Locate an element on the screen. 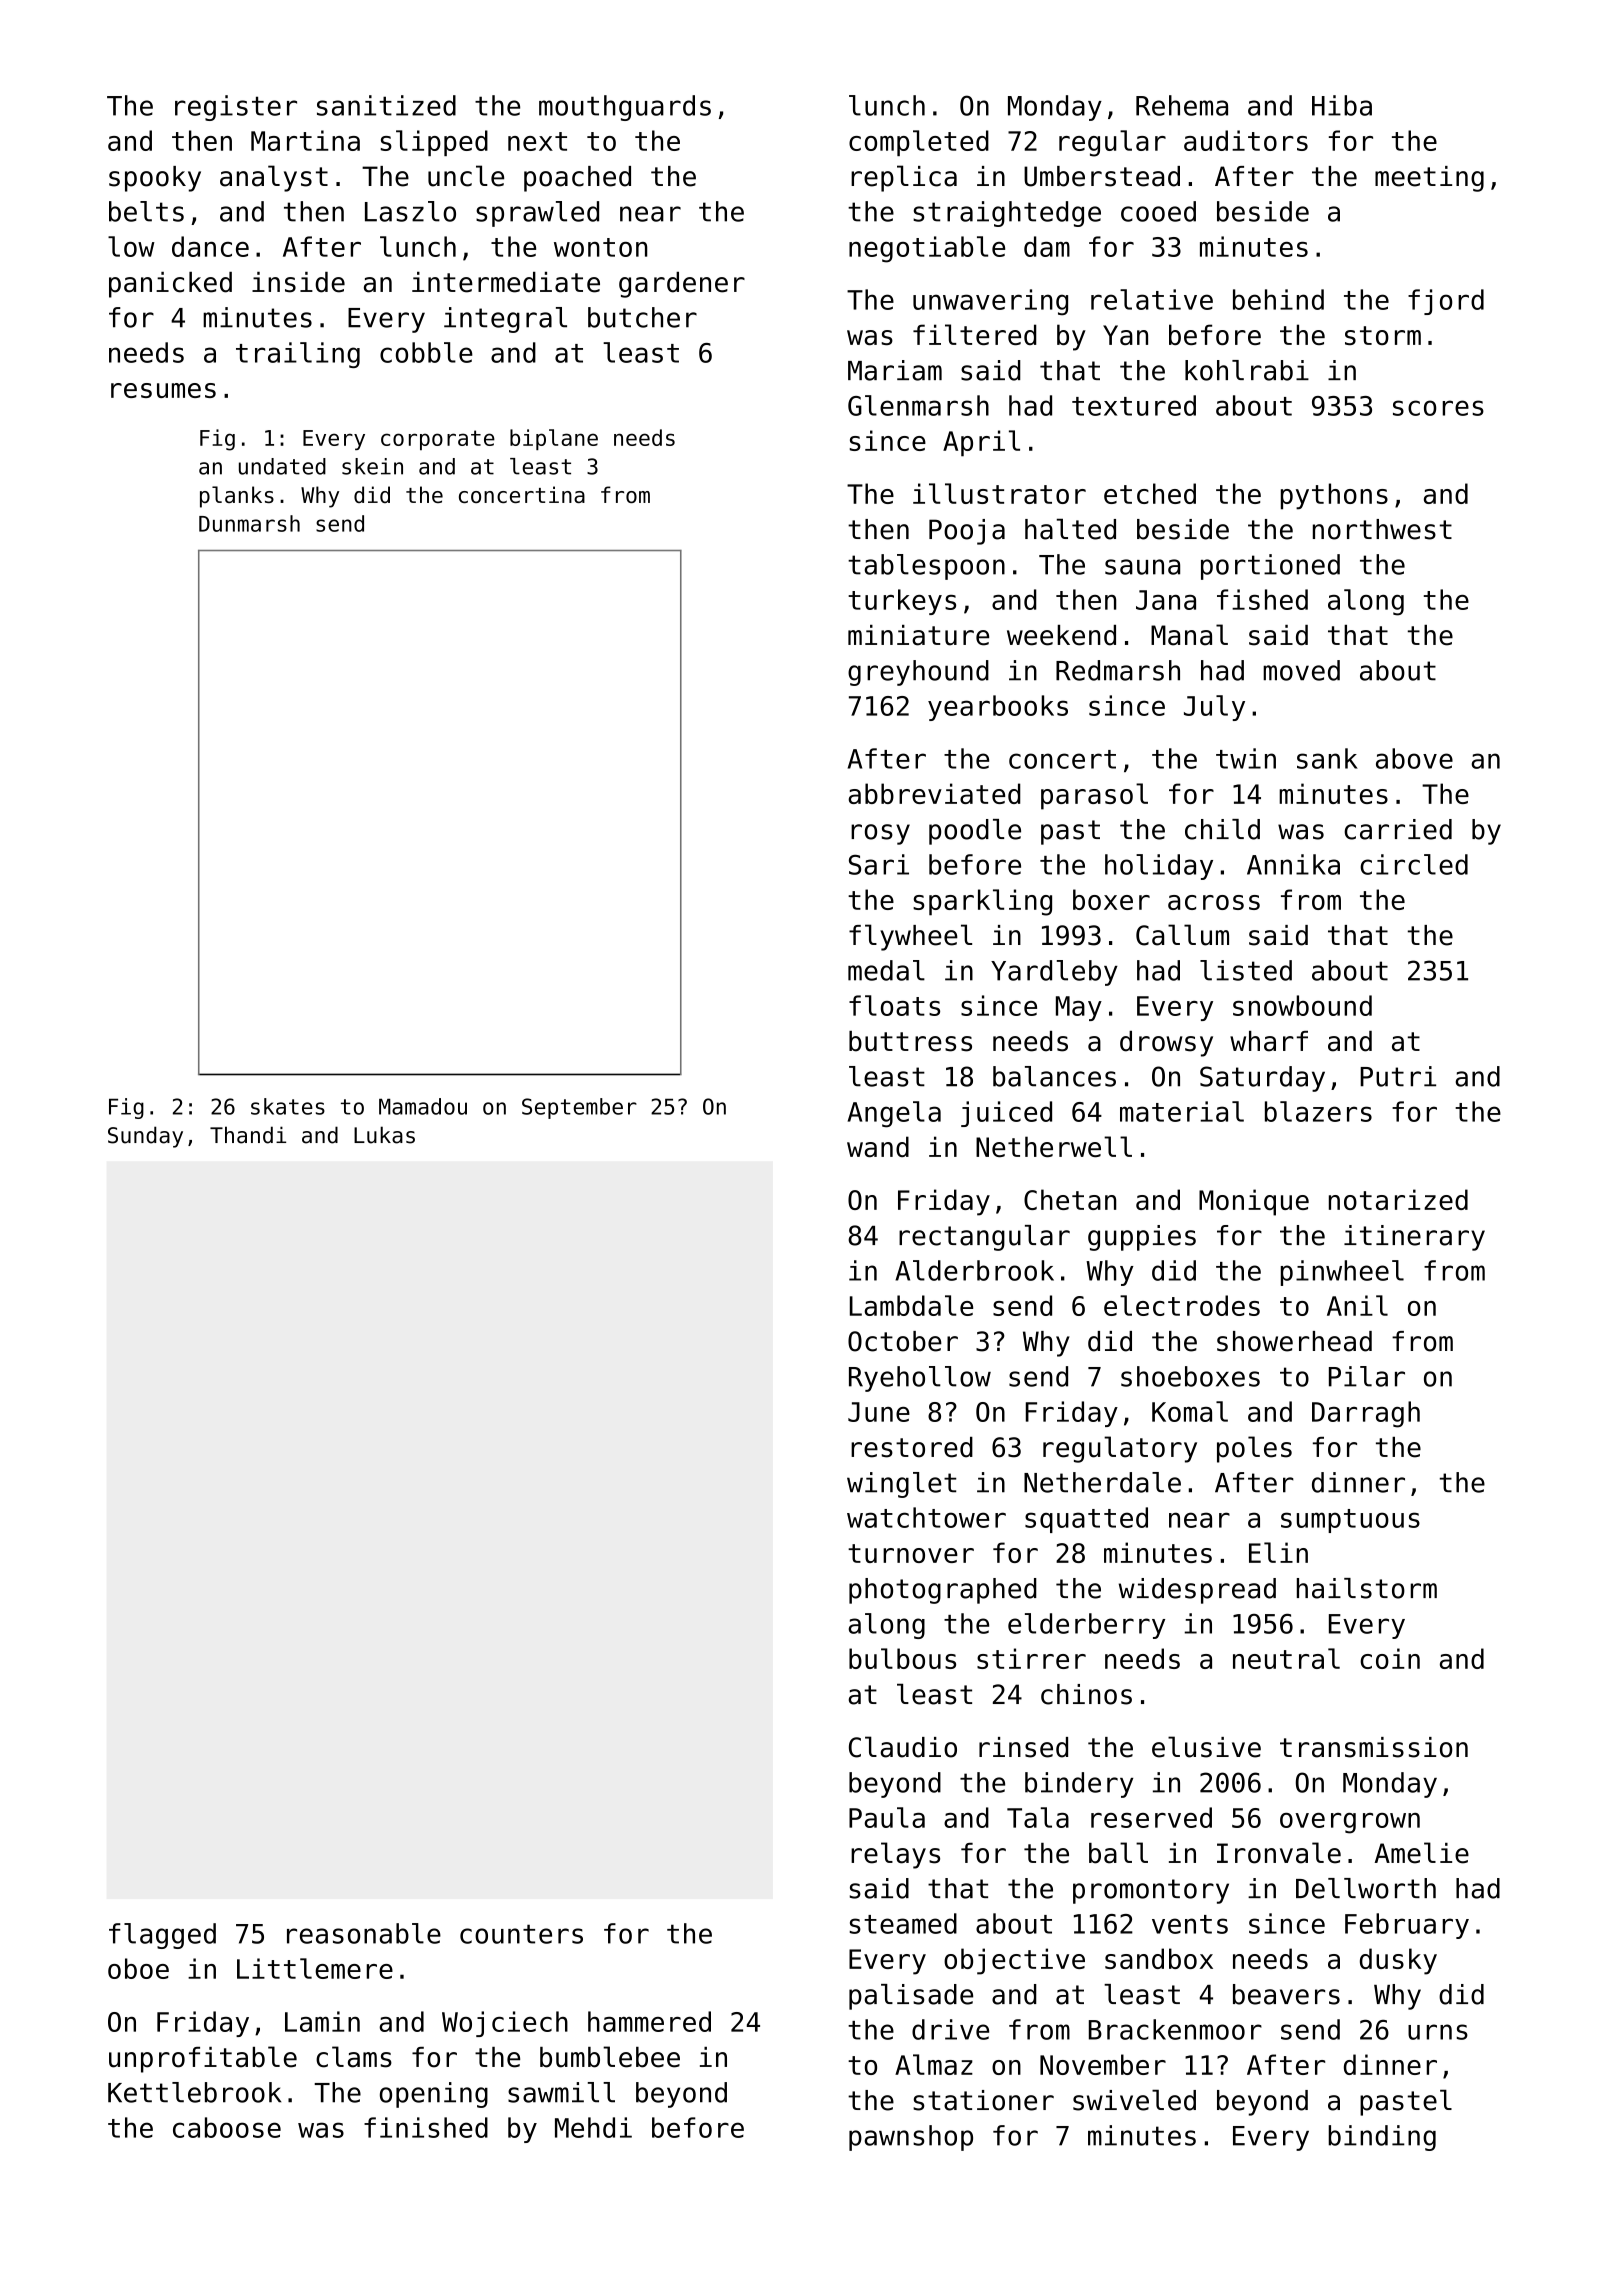 Image resolution: width=1620 pixels, height=2292 pixels. binding is located at coordinates (1382, 2138).
